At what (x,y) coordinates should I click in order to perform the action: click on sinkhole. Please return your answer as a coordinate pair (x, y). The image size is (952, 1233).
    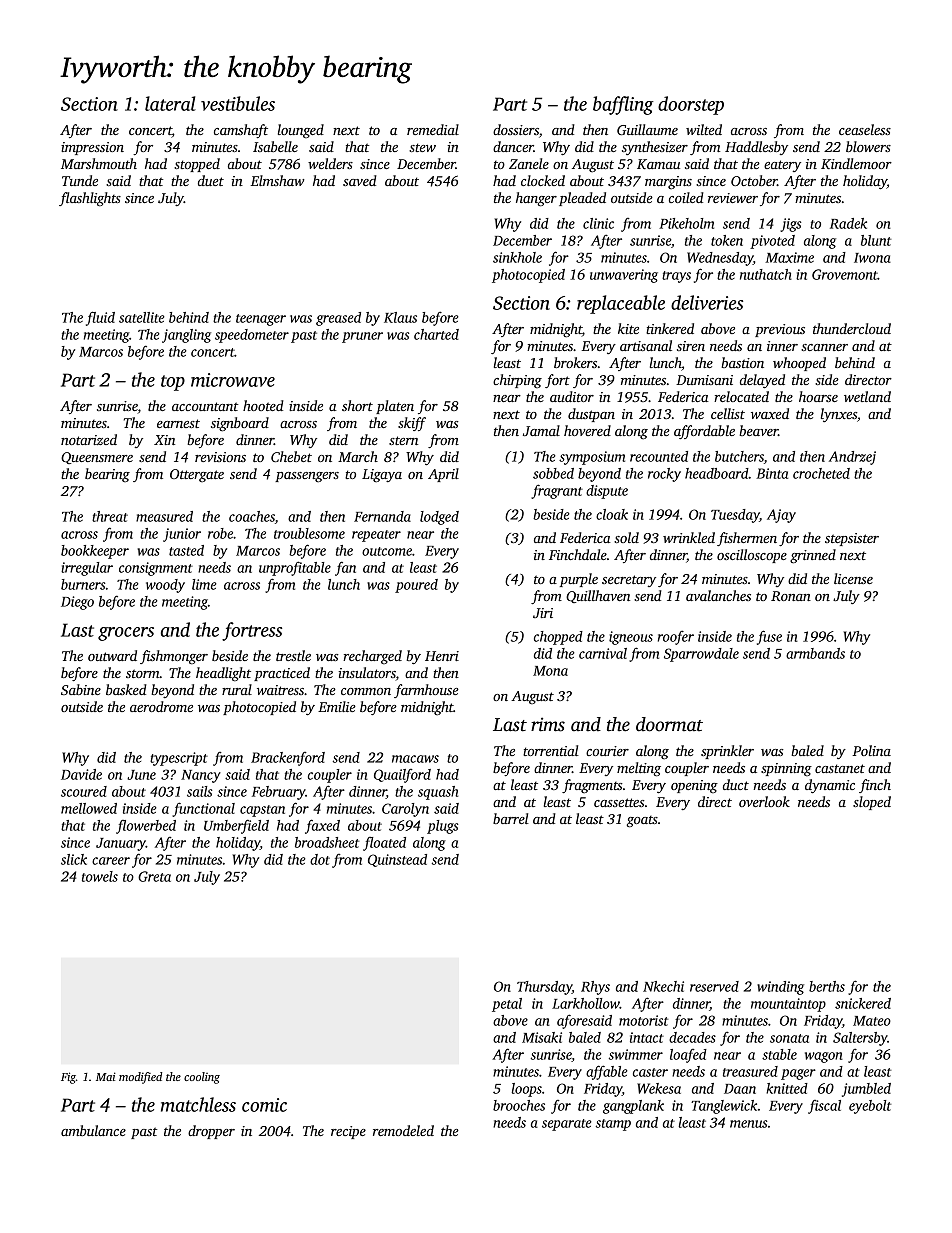
    Looking at the image, I should click on (517, 257).
